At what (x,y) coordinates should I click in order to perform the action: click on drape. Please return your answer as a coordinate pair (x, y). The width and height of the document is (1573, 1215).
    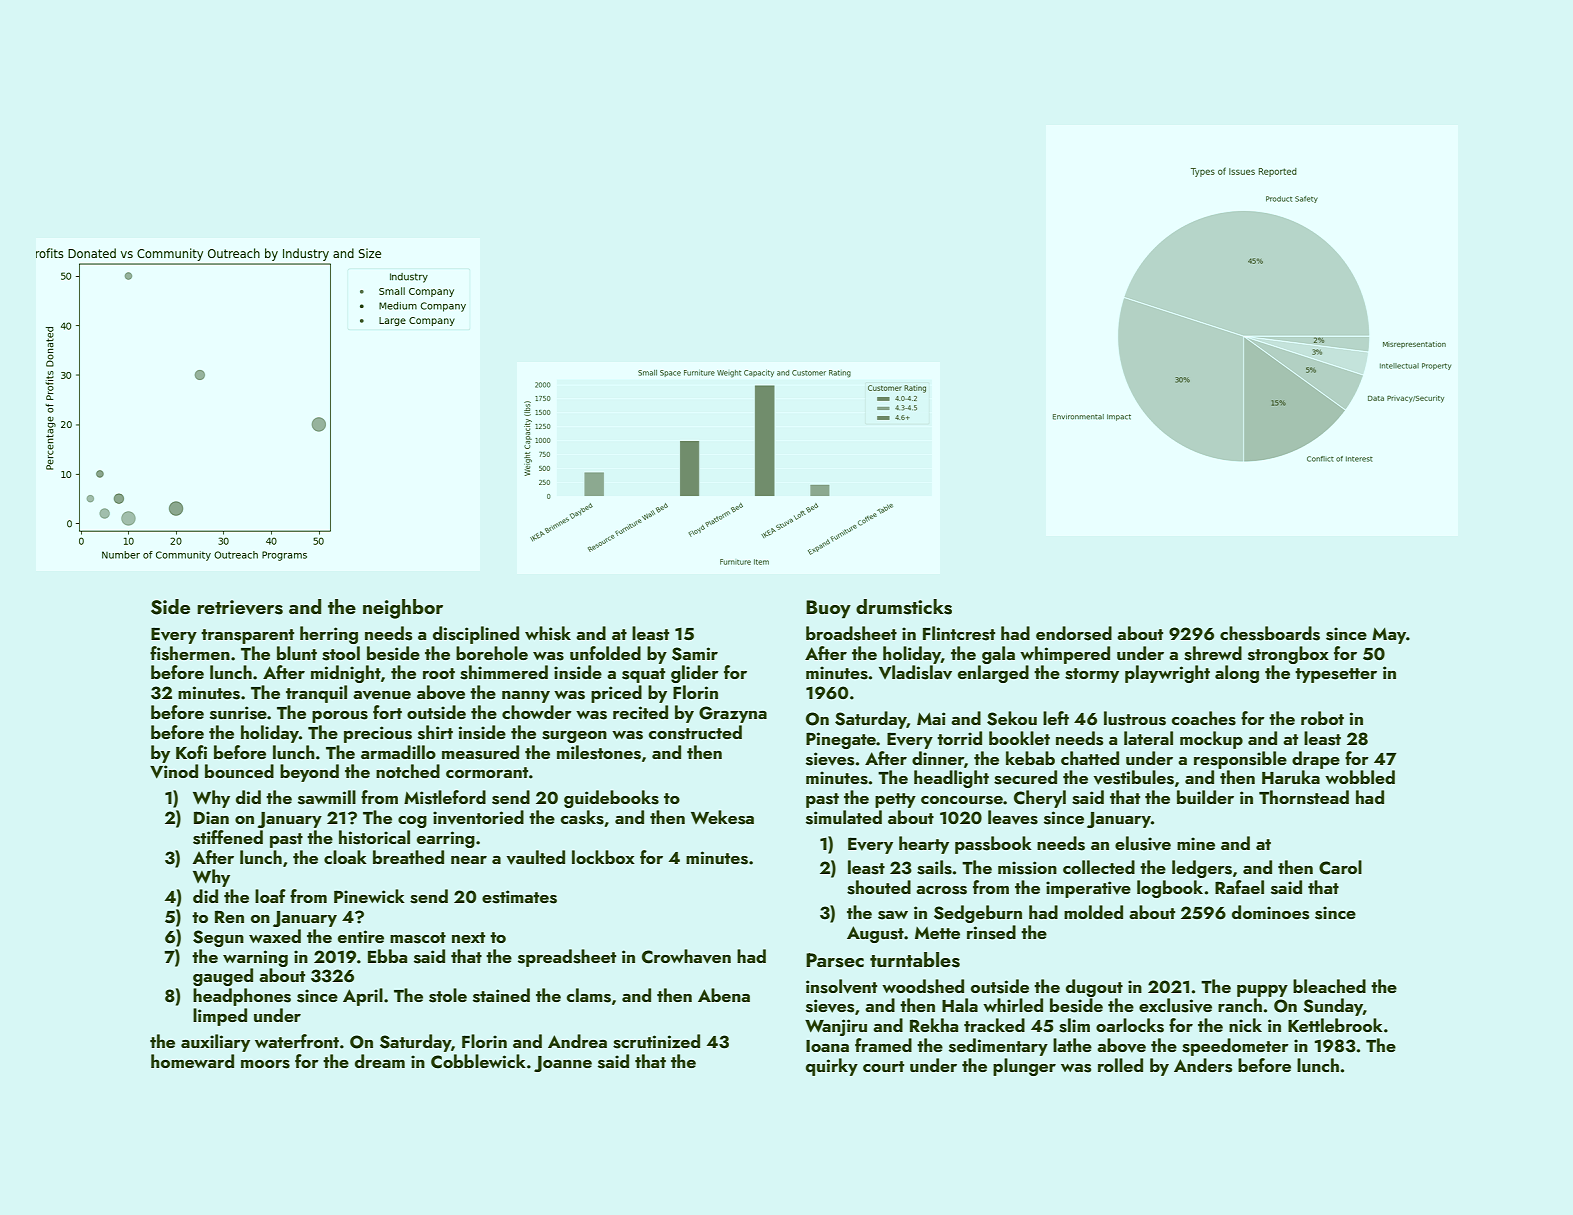
    Looking at the image, I should click on (1316, 760).
